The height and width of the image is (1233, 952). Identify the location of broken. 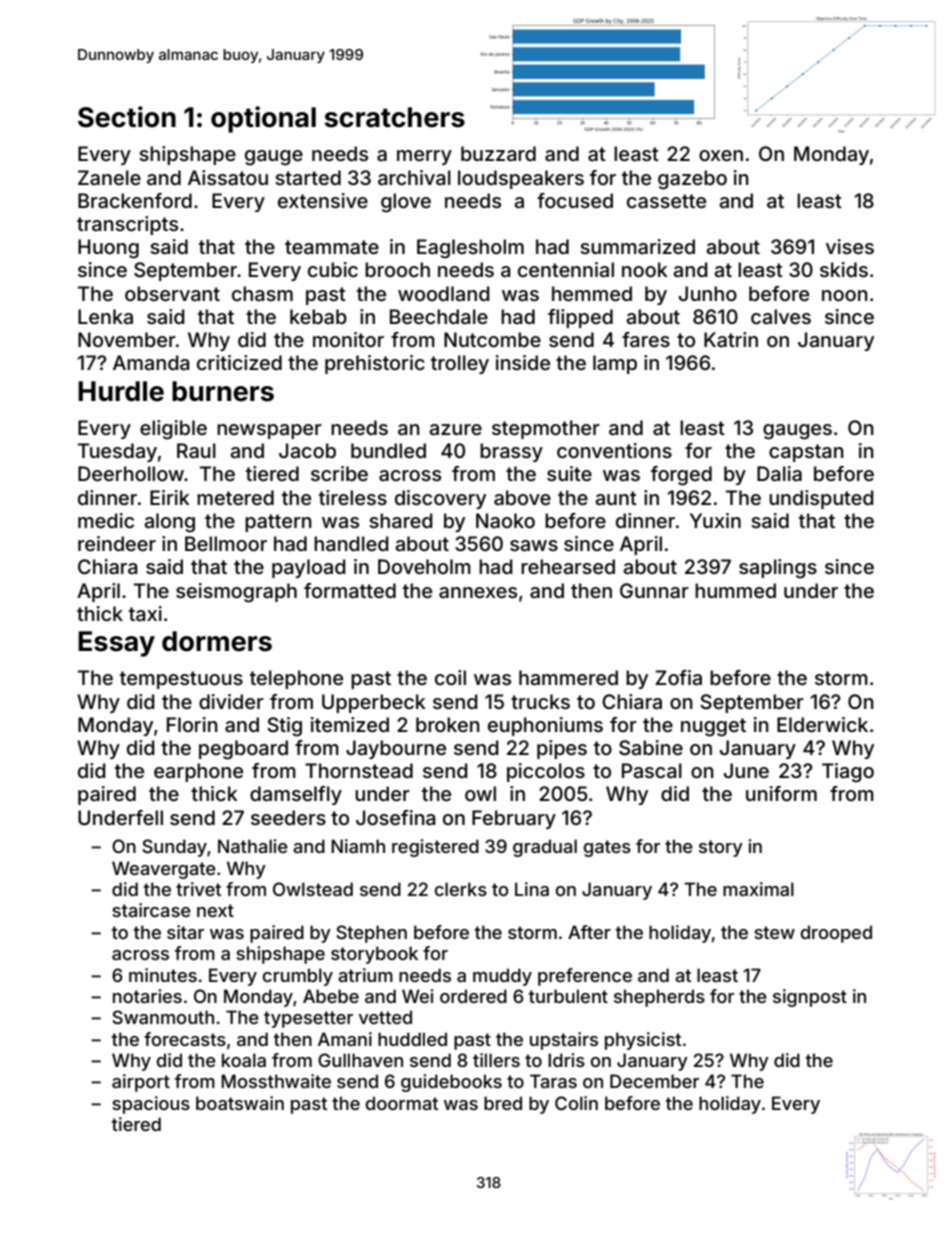
(448, 724).
